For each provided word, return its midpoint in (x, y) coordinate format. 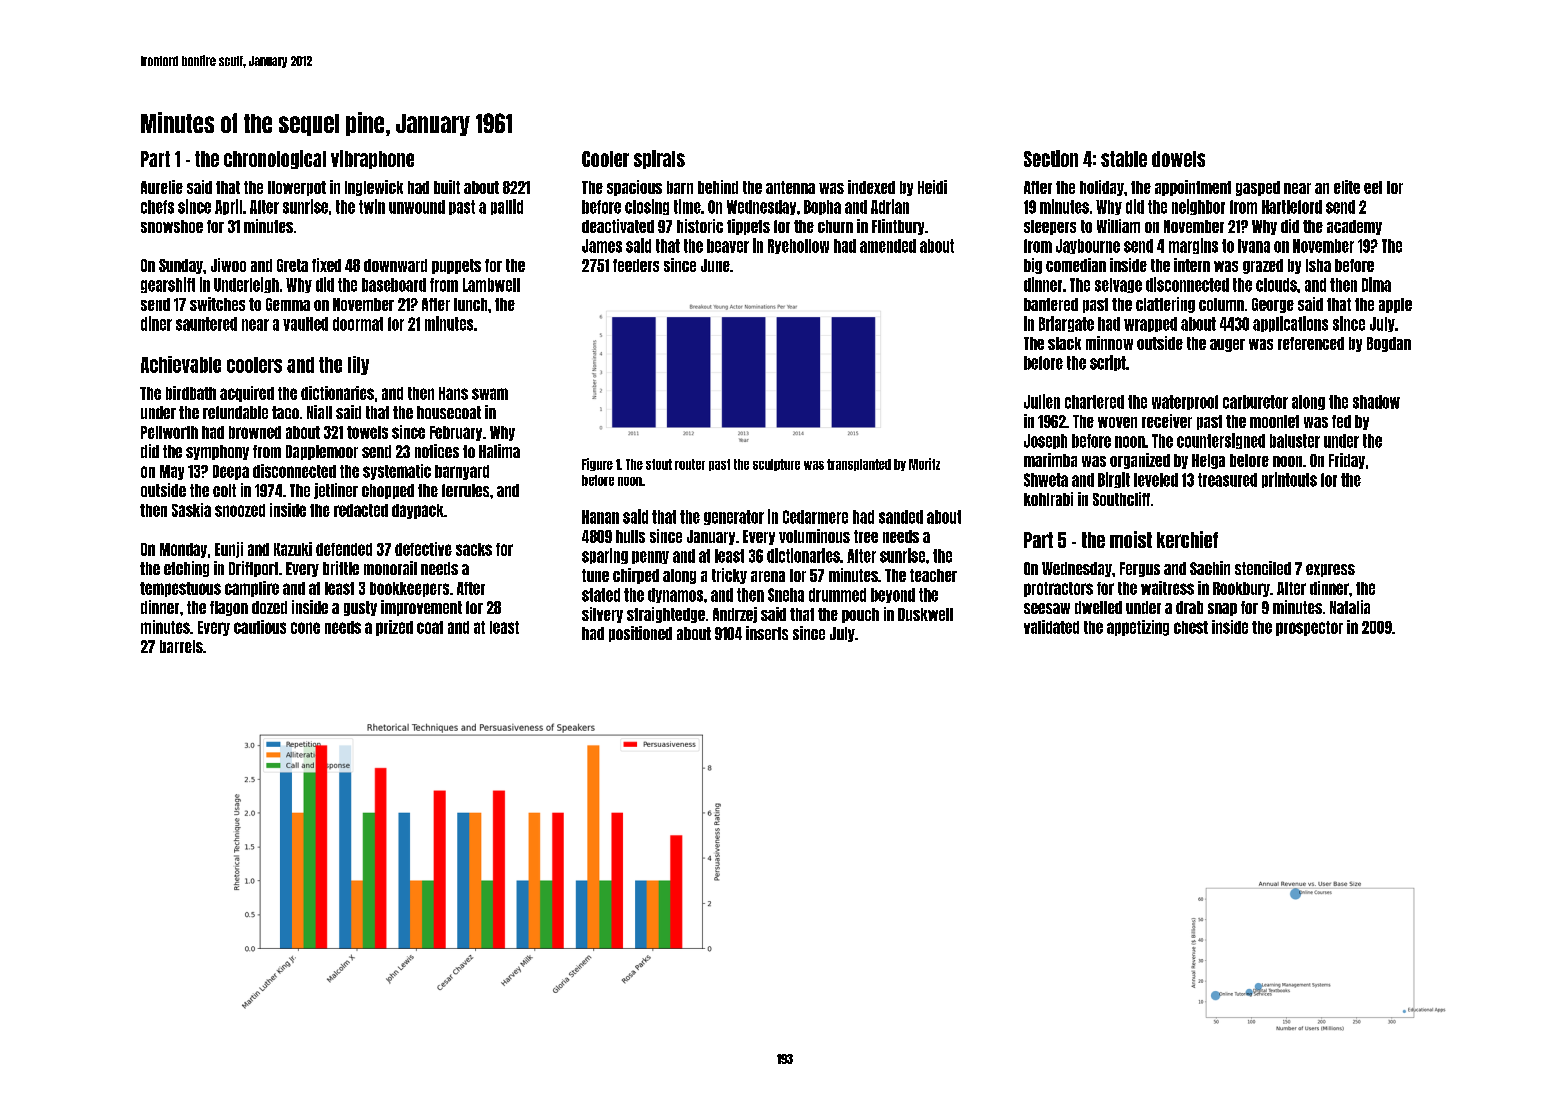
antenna (790, 187)
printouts (1289, 480)
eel (1373, 187)
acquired (247, 394)
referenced (1311, 343)
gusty (360, 608)
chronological (275, 159)
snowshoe (172, 226)
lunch (470, 304)
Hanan (600, 517)
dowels (1178, 159)
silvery (602, 615)
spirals (659, 159)
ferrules (465, 490)
